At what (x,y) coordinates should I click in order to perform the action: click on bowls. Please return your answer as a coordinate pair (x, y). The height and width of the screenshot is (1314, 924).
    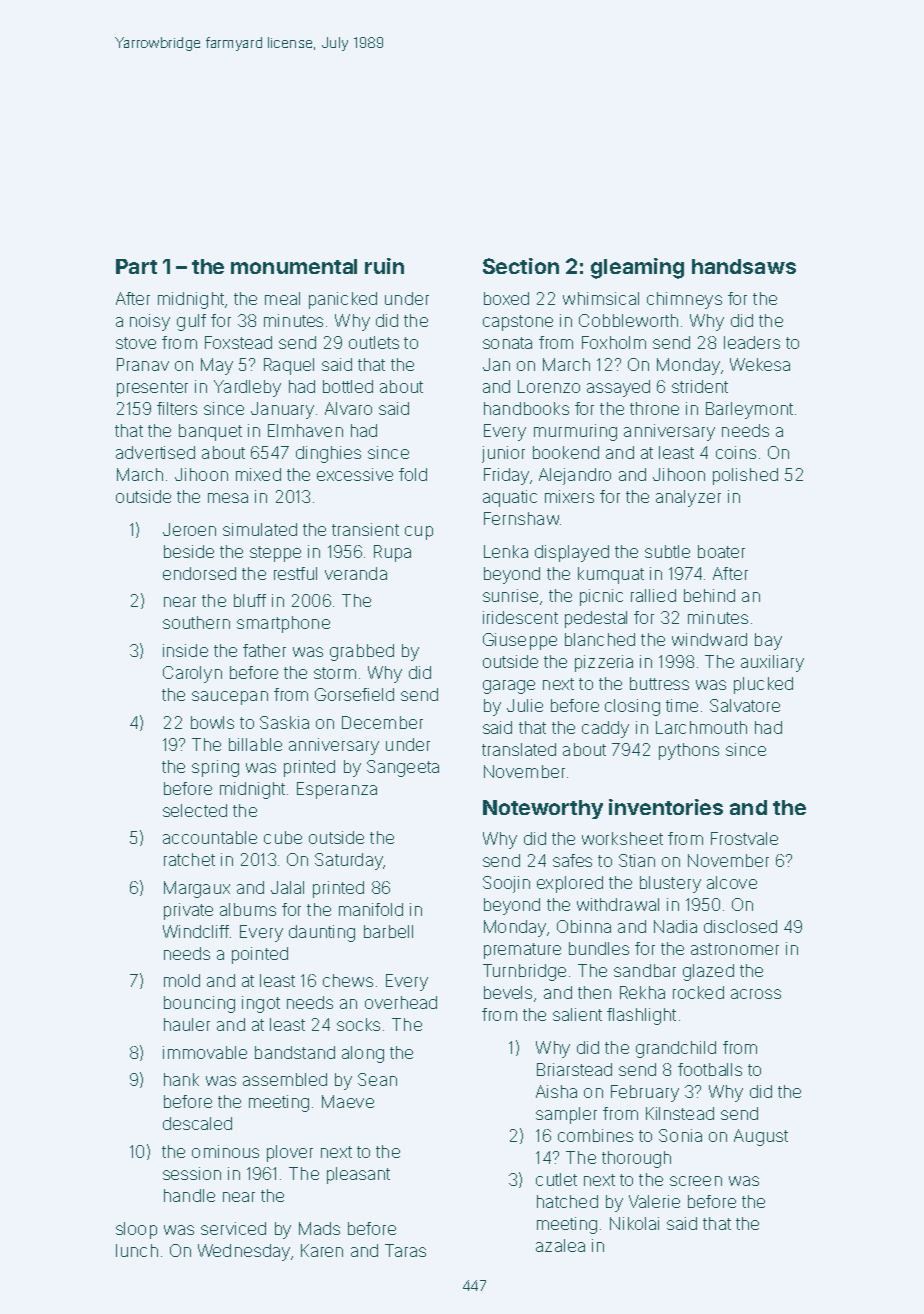
    Looking at the image, I should click on (212, 722).
